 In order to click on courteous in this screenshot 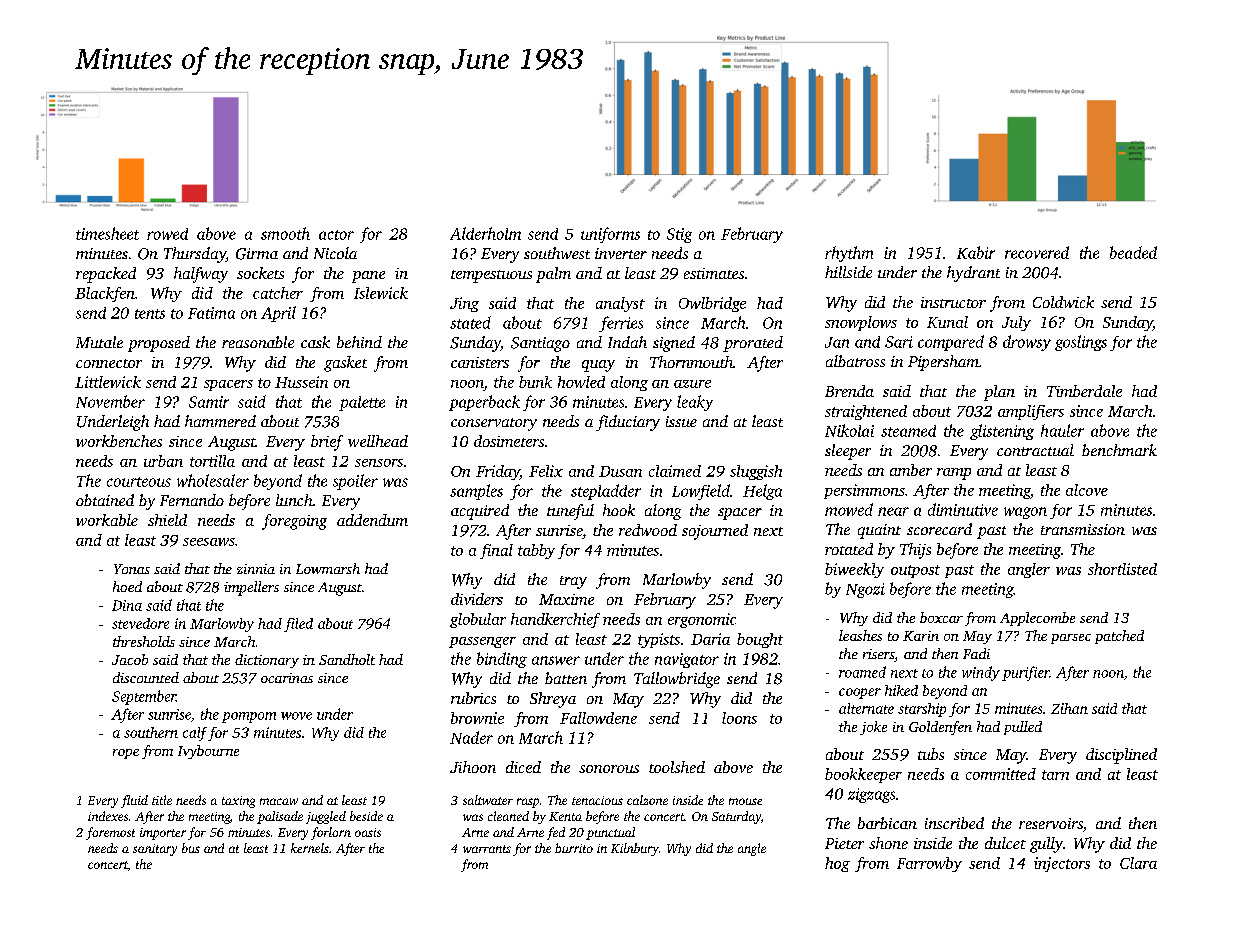, I will do `click(139, 482)`.
